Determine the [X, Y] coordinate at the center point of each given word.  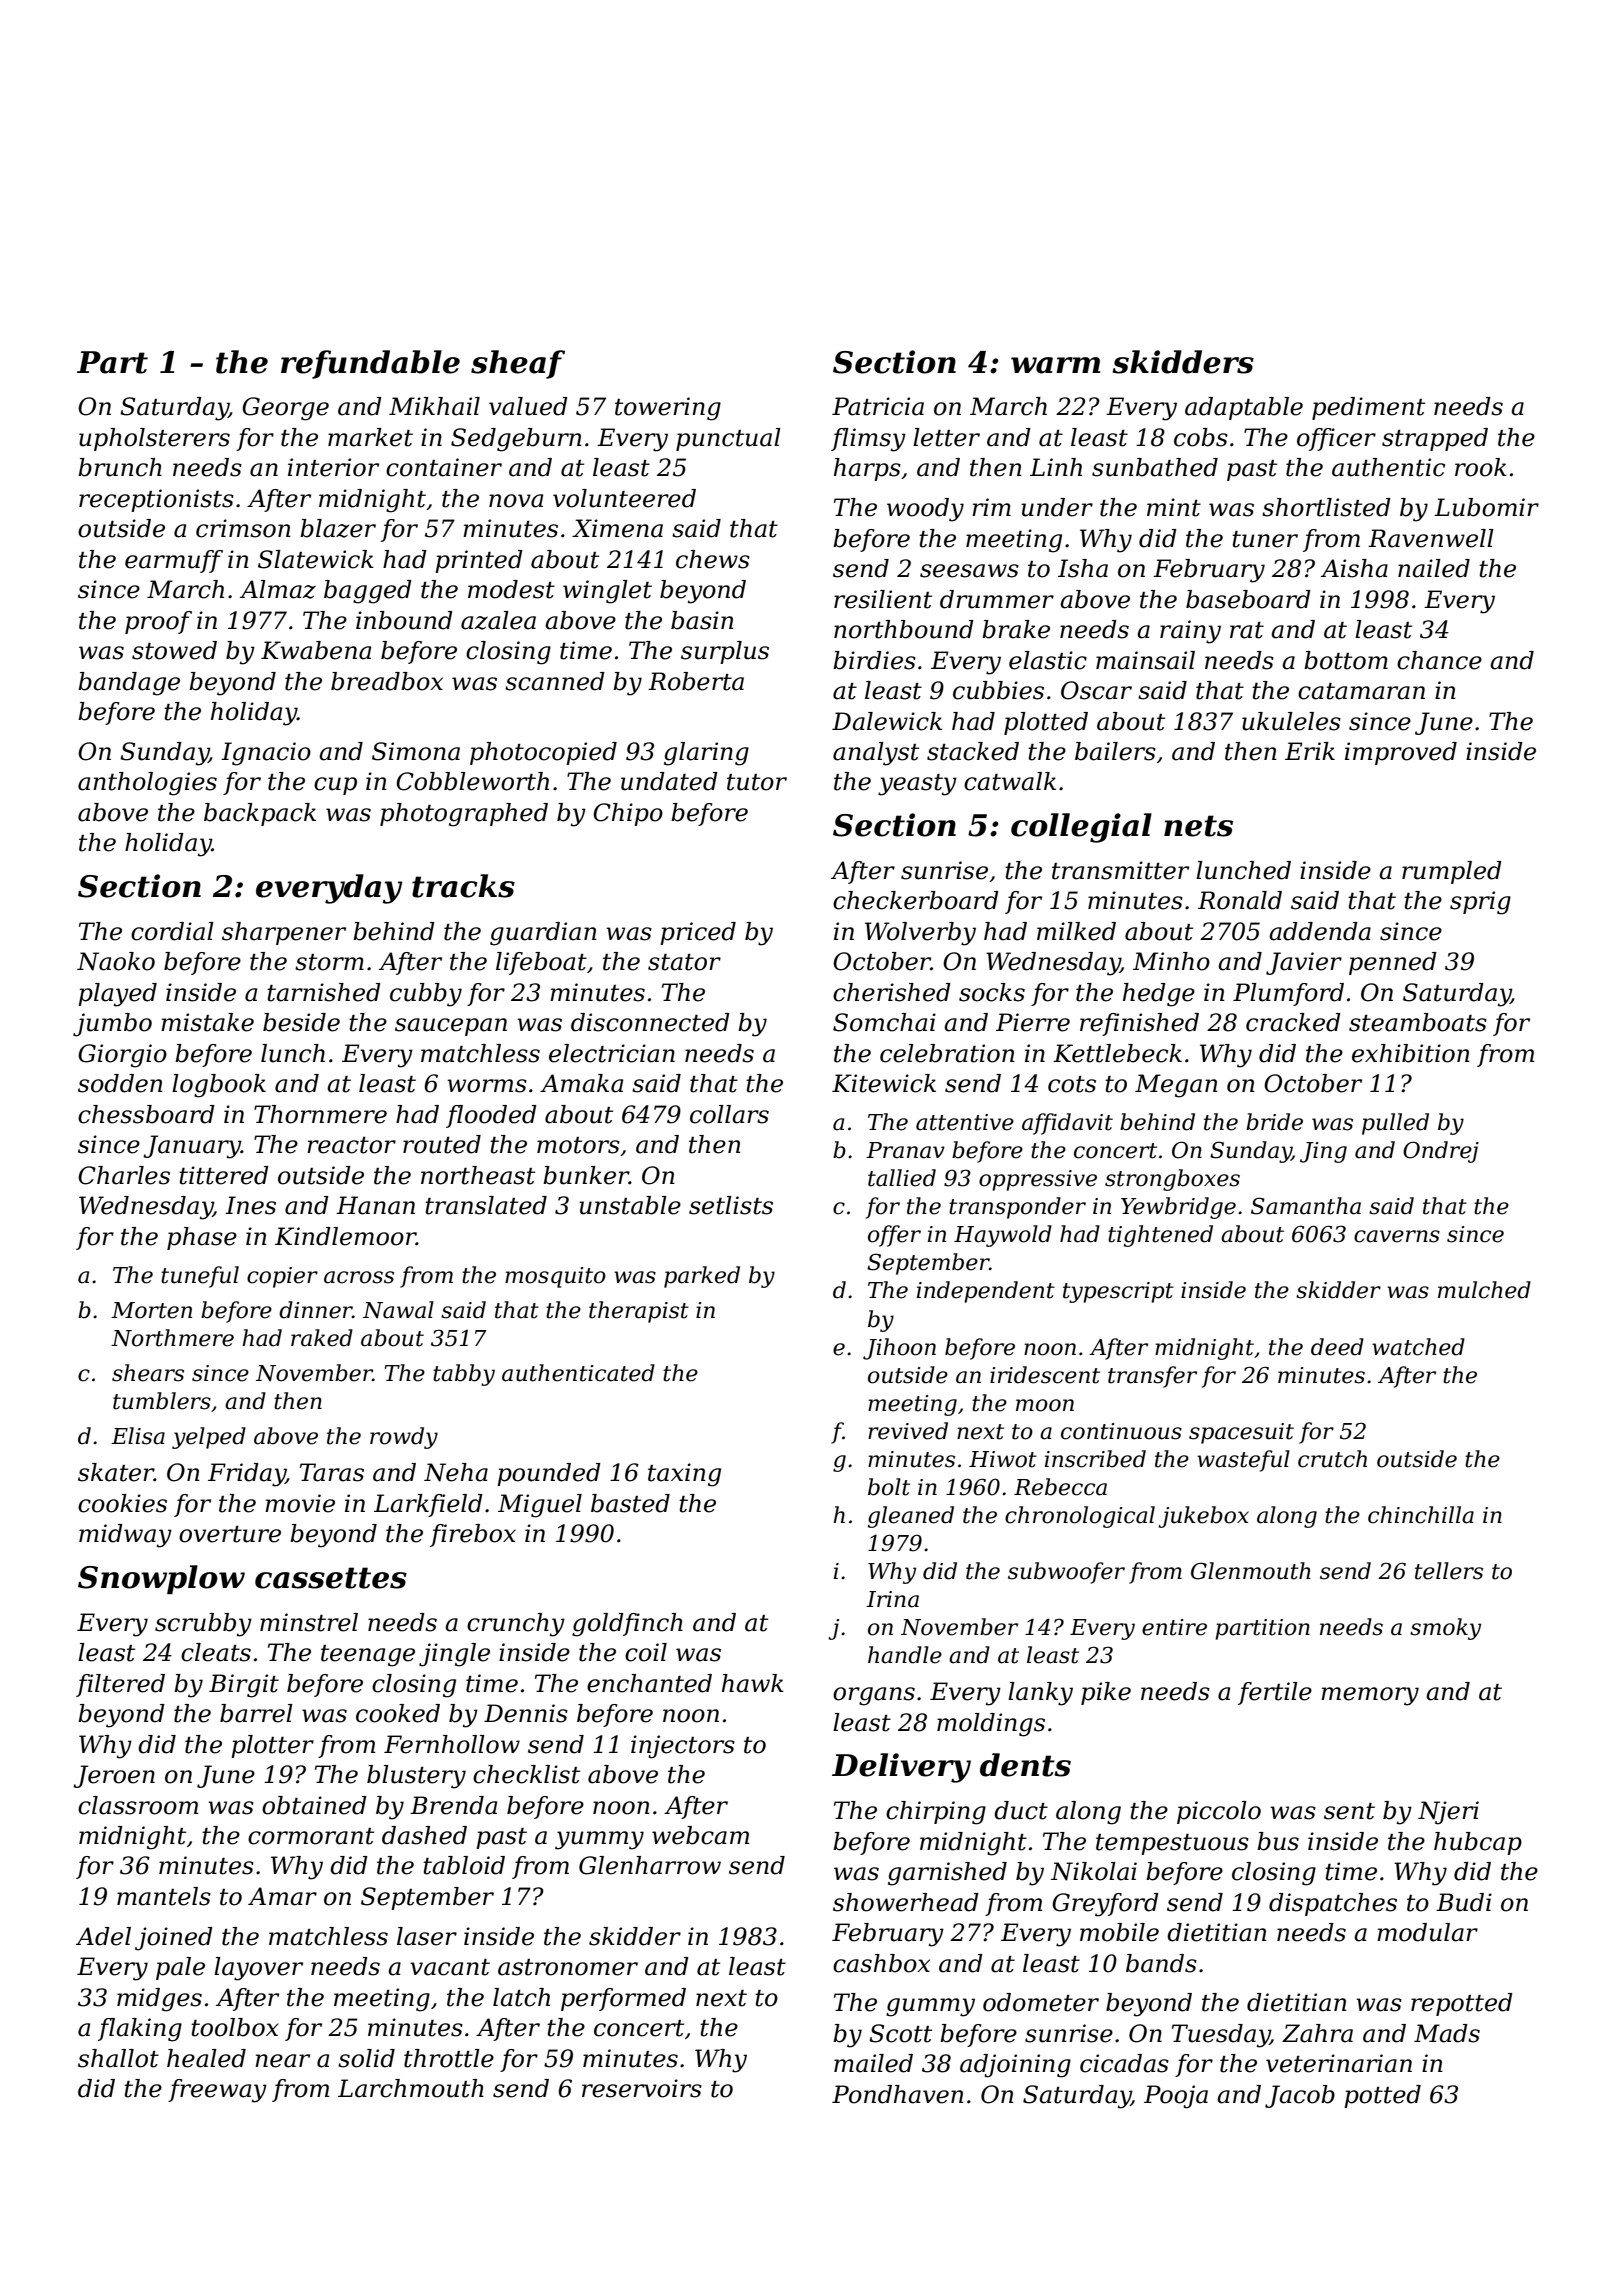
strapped [1435, 439]
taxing [684, 1475]
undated [669, 781]
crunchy [516, 1625]
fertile [1275, 1693]
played [117, 995]
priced [698, 933]
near [282, 2061]
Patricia [878, 406]
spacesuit [1241, 1433]
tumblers [162, 1401]
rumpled [1452, 872]
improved [1401, 753]
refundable [370, 364]
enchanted [649, 1683]
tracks [463, 886]
